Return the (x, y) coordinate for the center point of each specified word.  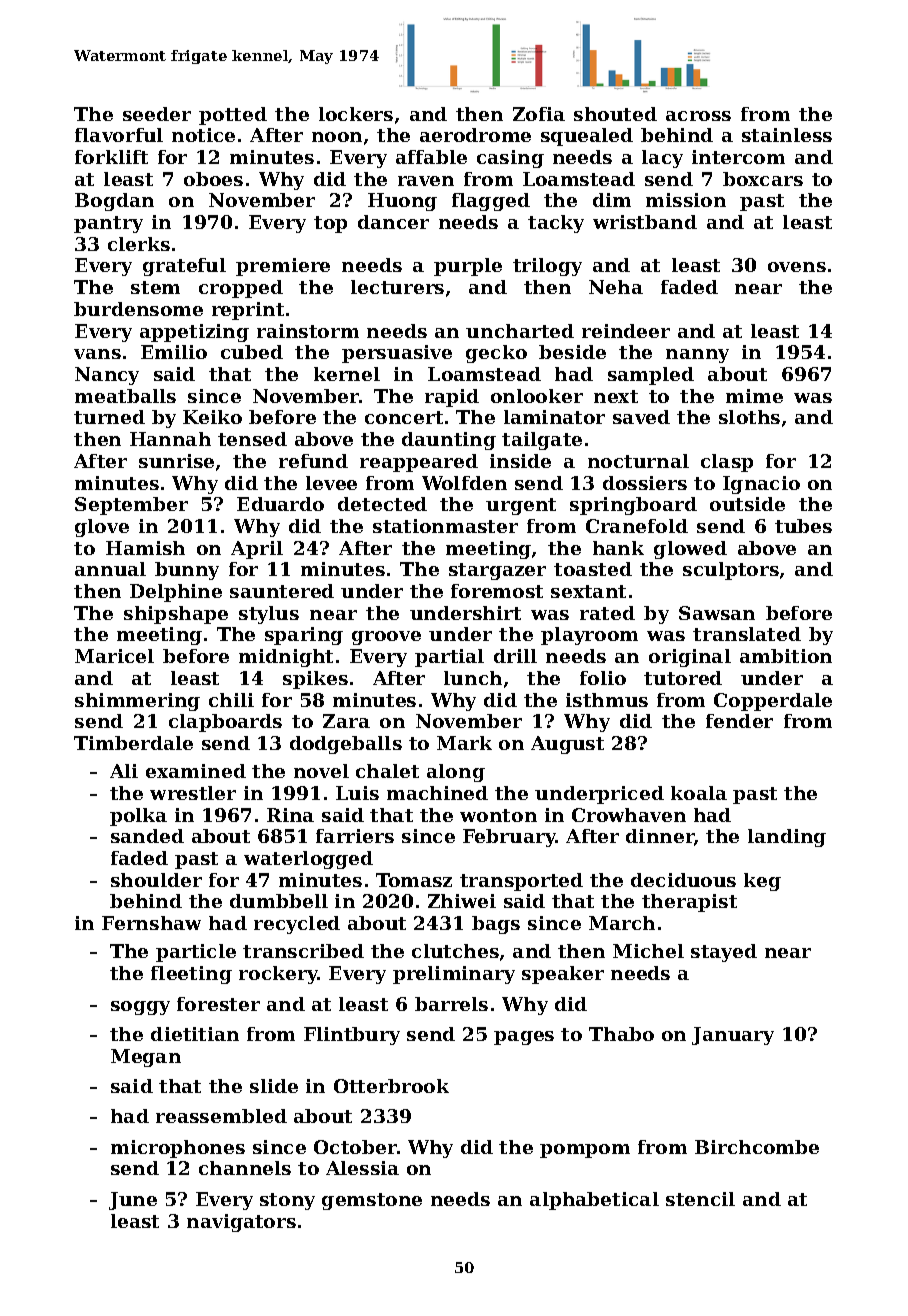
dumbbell (279, 901)
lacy (662, 159)
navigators (241, 1223)
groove (386, 638)
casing (510, 159)
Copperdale (773, 702)
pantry (108, 224)
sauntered (282, 591)
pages (524, 1038)
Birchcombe (757, 1147)
